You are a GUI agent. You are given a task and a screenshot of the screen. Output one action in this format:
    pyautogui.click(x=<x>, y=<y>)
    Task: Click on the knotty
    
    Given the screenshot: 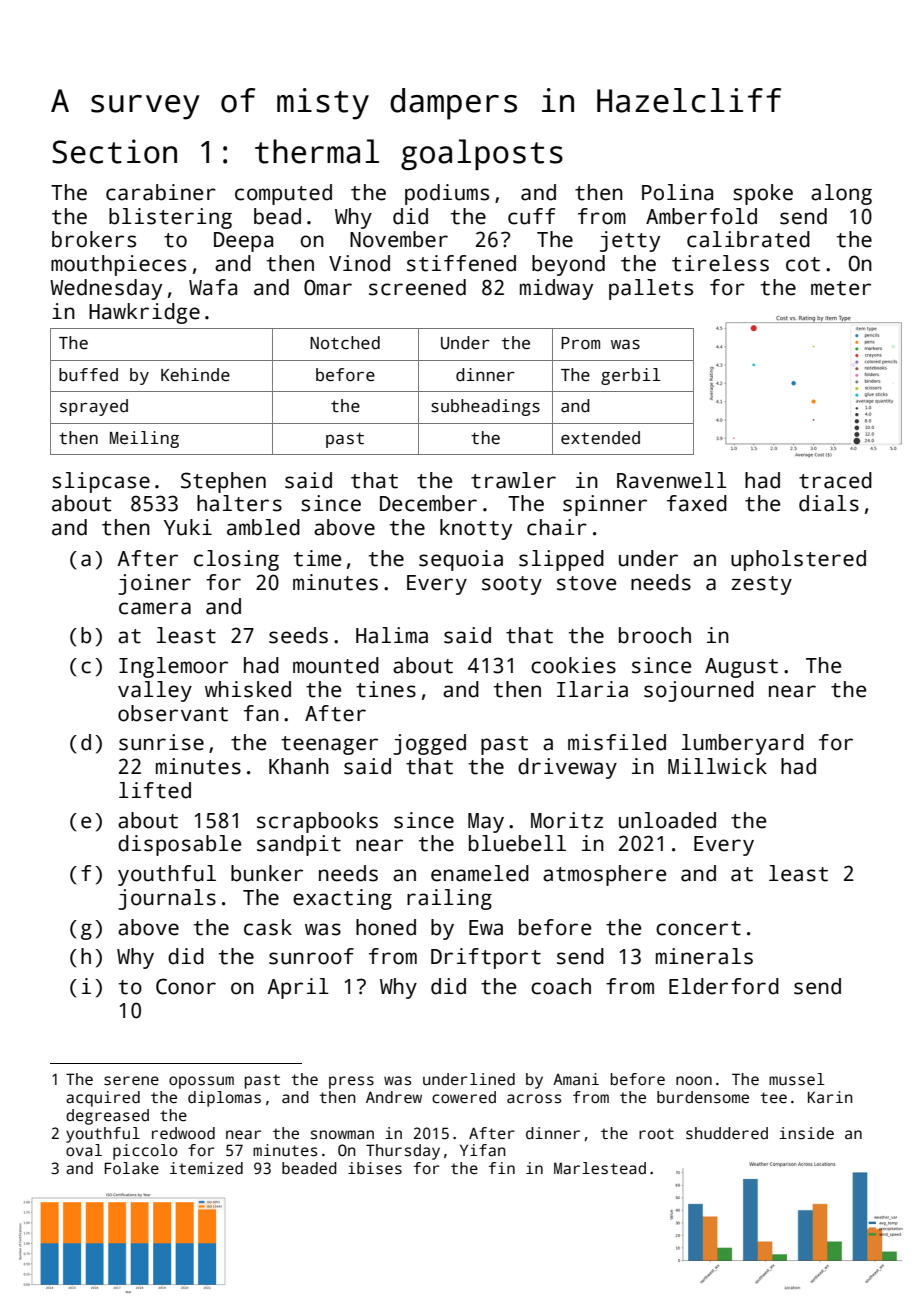 What is the action you would take?
    pyautogui.click(x=476, y=529)
